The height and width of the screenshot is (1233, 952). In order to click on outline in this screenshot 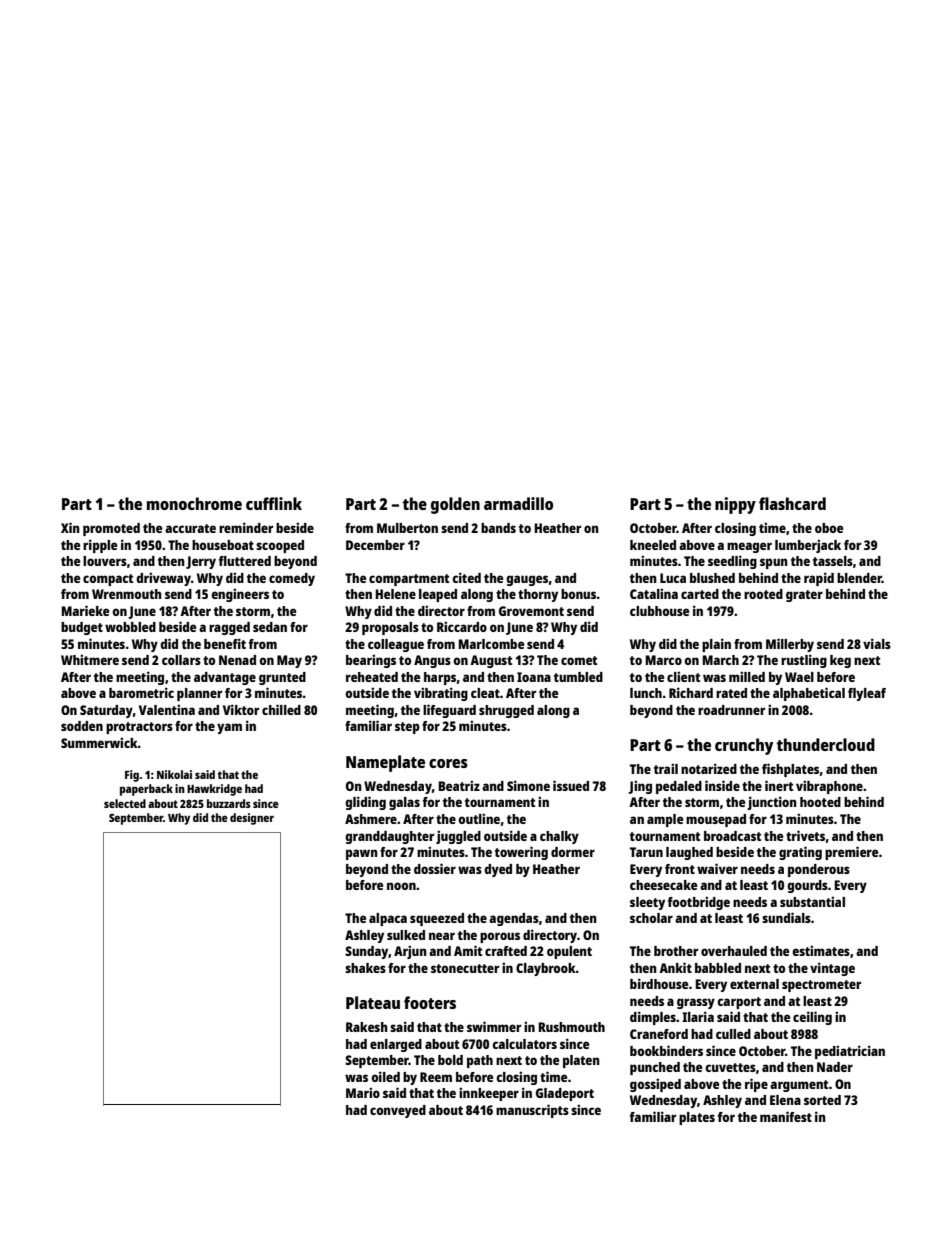, I will do `click(479, 818)`.
